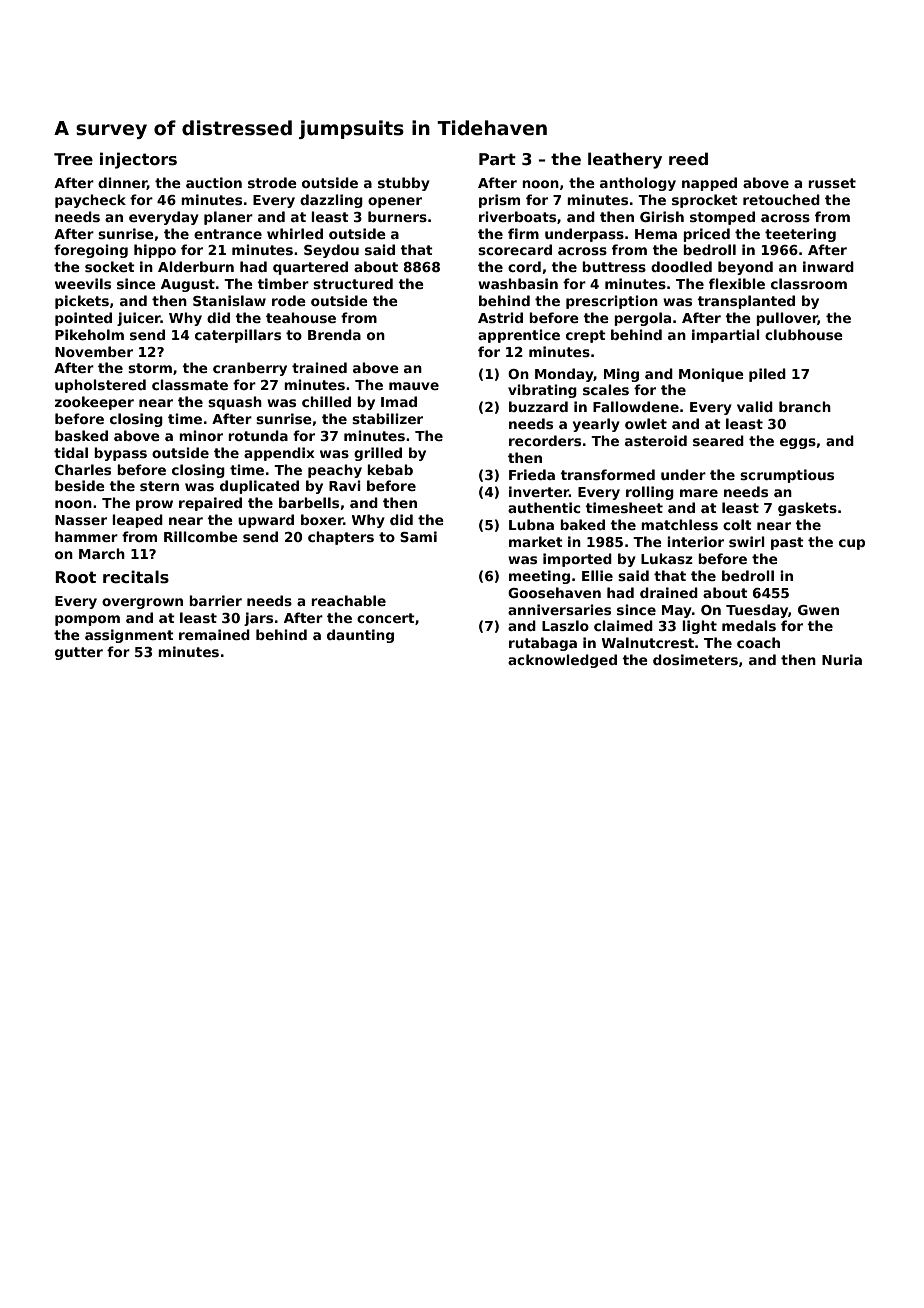 This screenshot has width=924, height=1308. What do you see at coordinates (500, 317) in the screenshot?
I see `Astrid` at bounding box center [500, 317].
